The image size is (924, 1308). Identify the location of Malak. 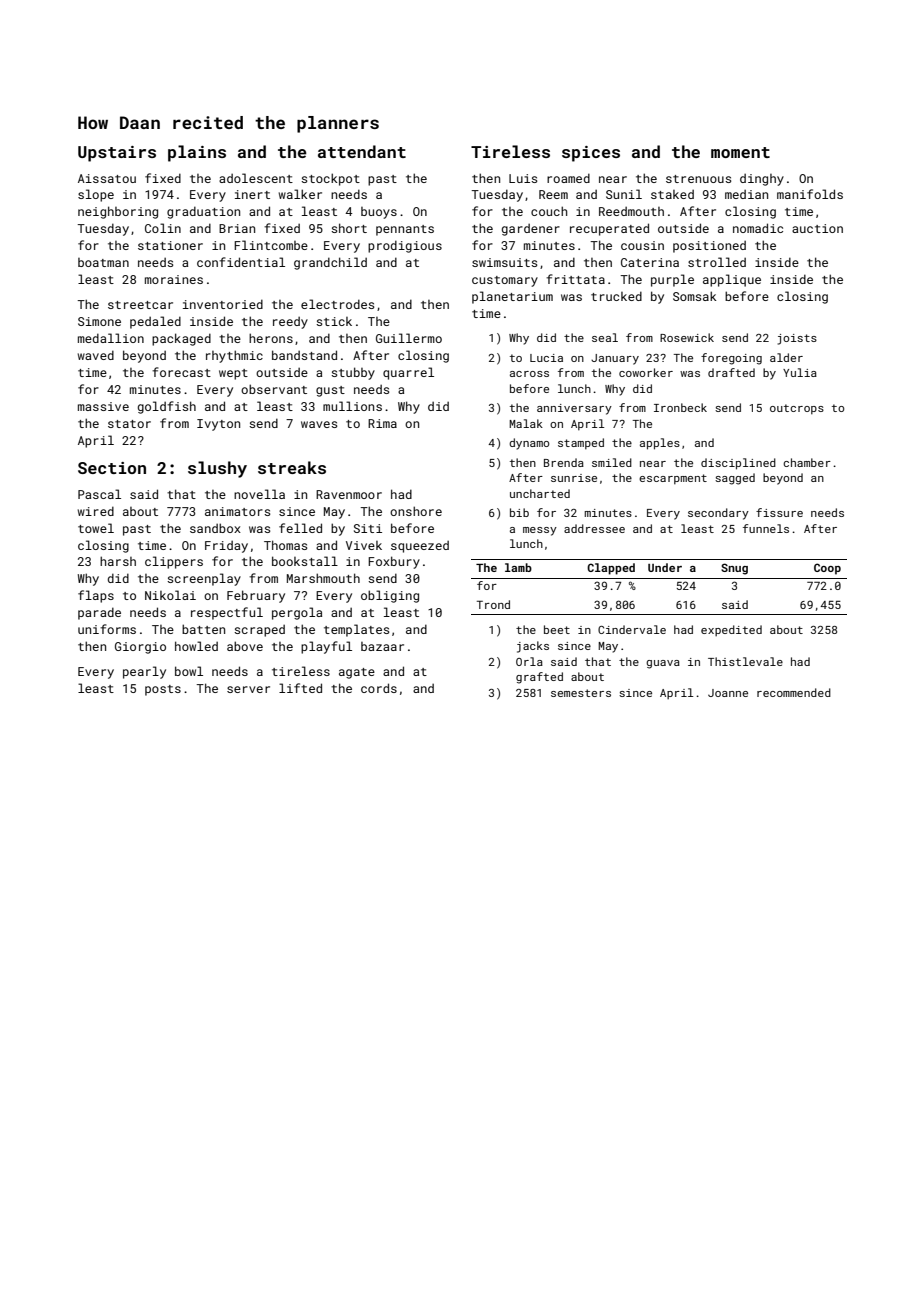
(526, 423).
